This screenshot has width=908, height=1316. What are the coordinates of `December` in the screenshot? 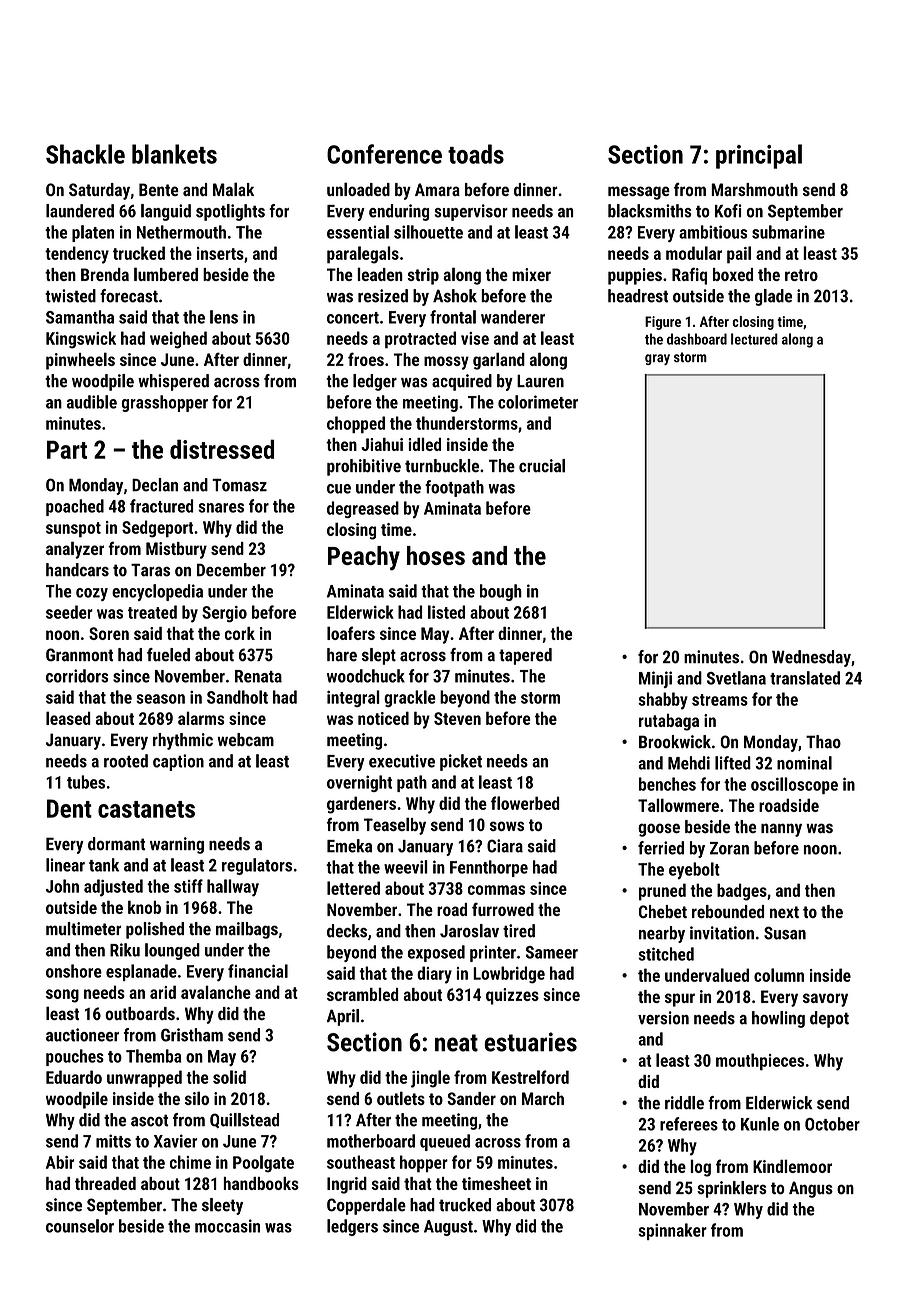 It's located at (231, 570).
